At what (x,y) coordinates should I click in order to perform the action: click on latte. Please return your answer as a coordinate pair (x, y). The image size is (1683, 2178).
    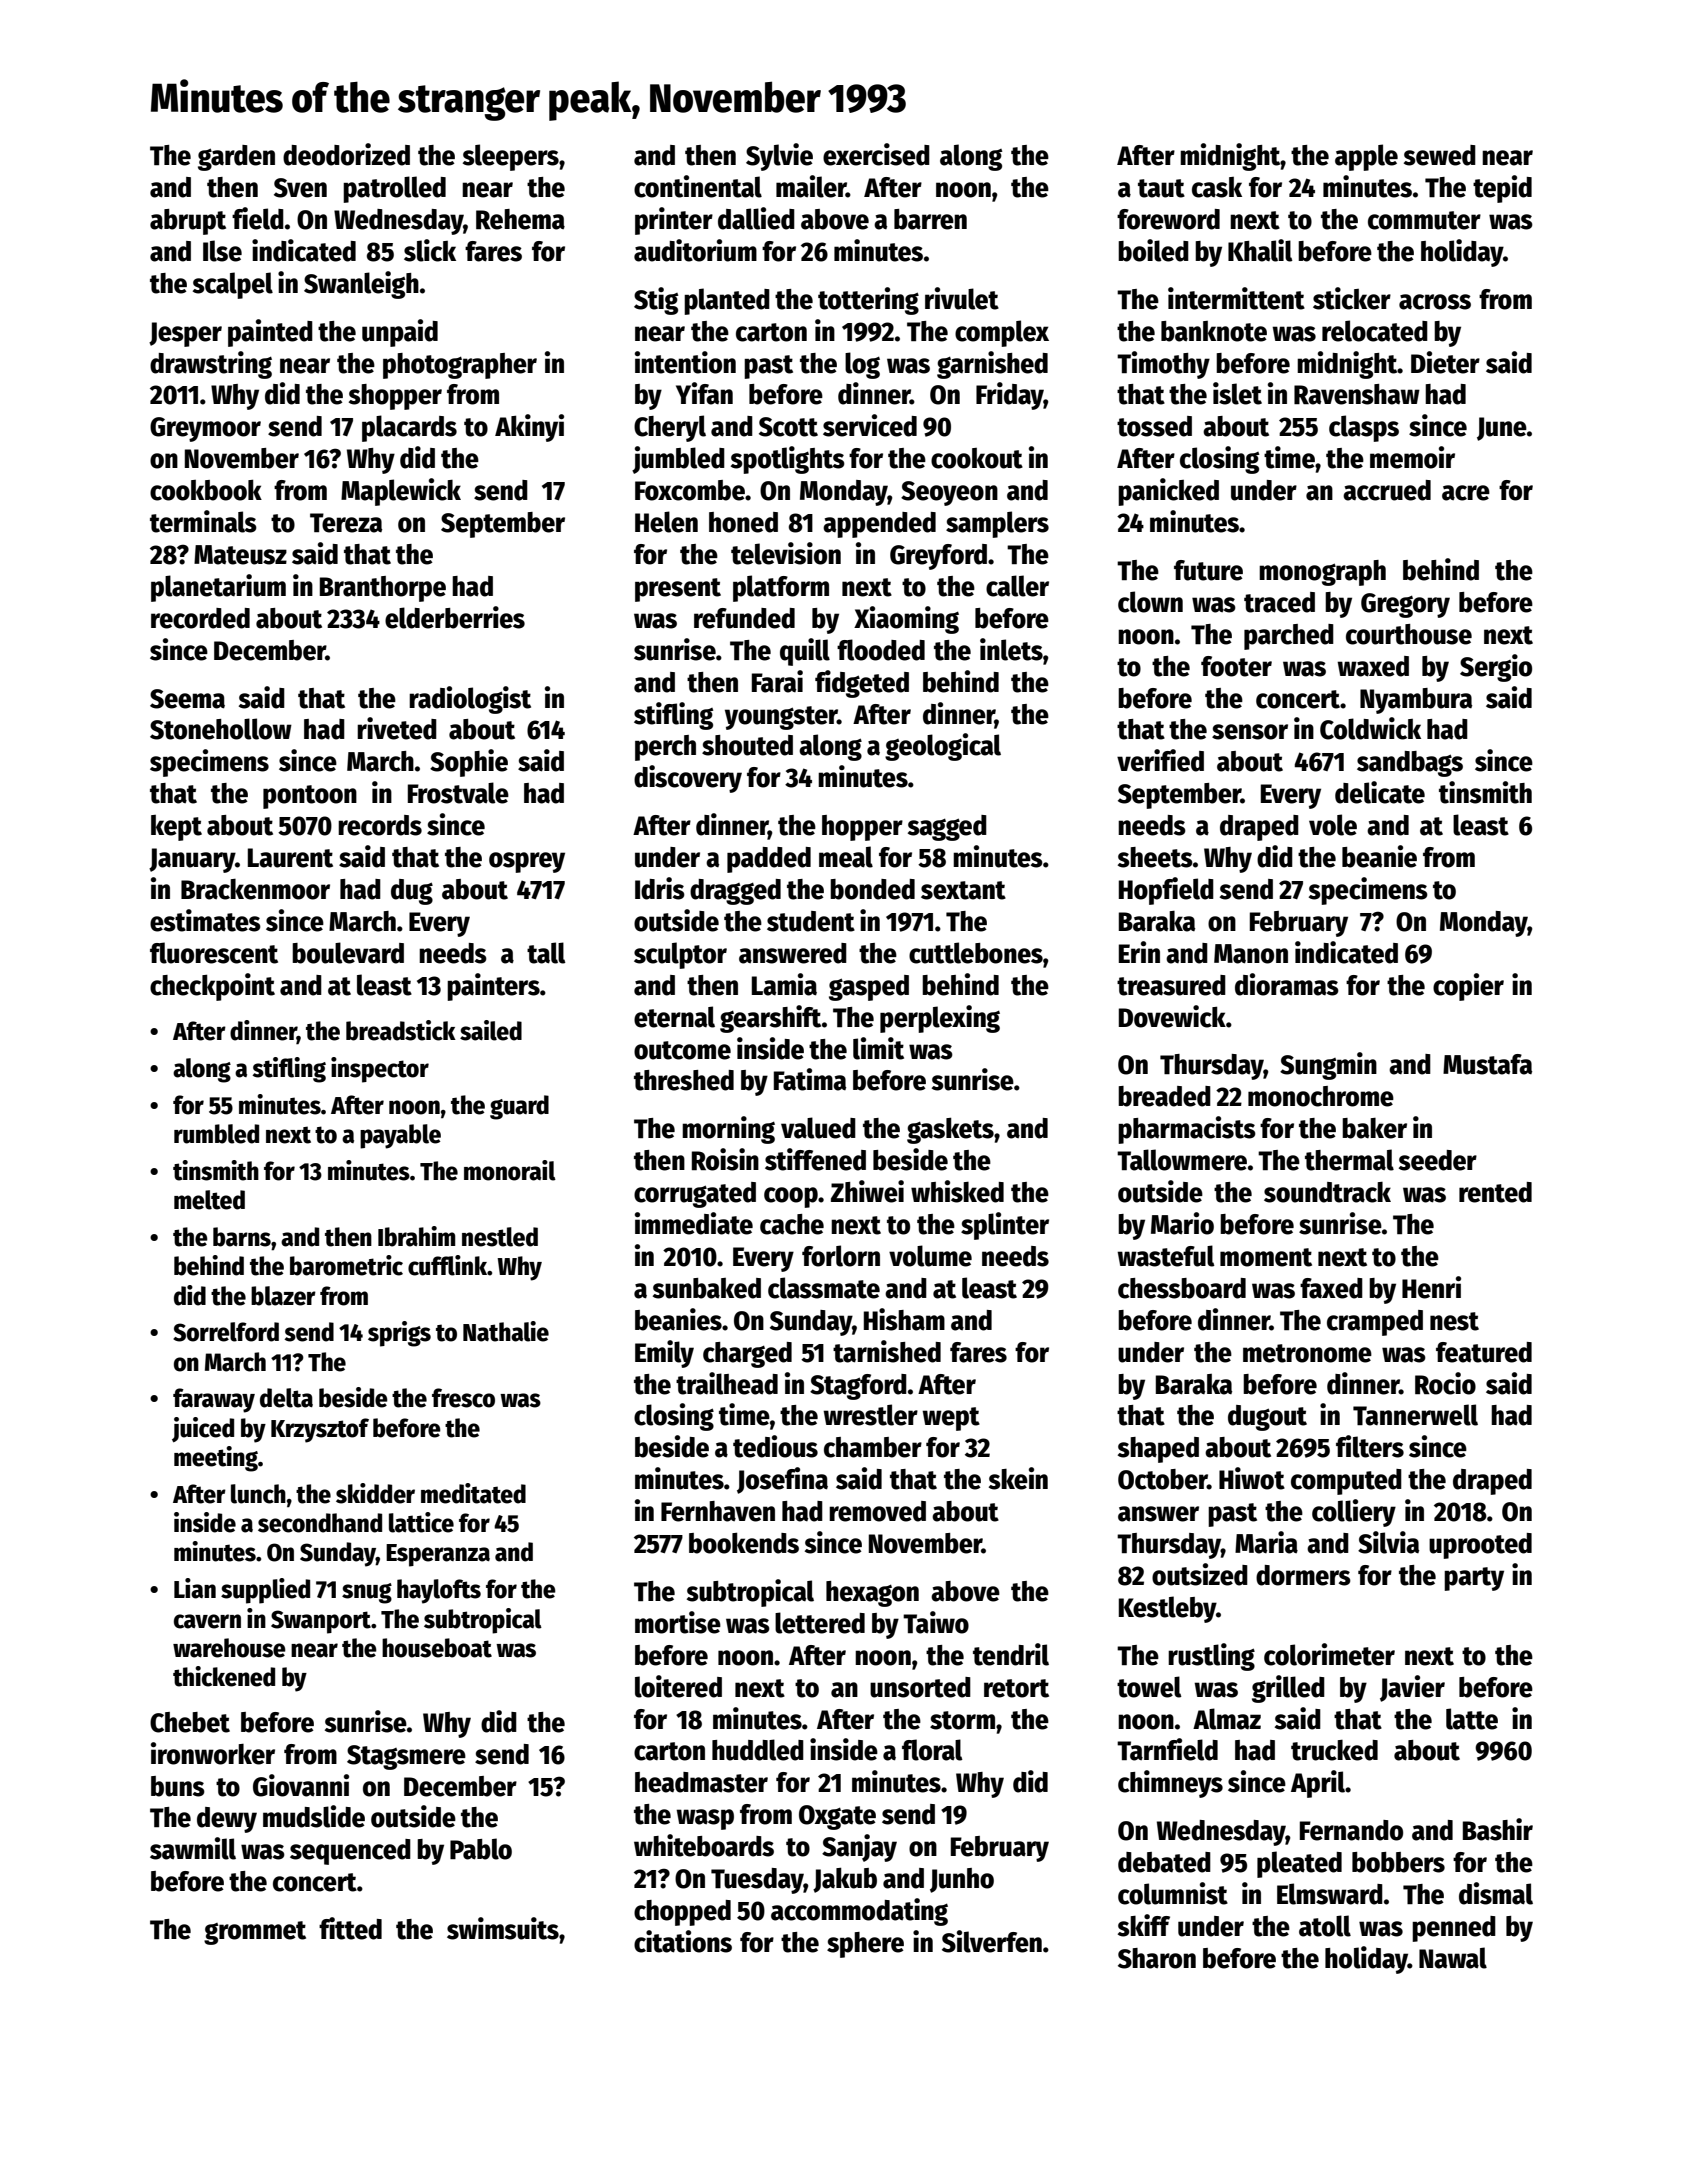
    Looking at the image, I should click on (1472, 1719).
